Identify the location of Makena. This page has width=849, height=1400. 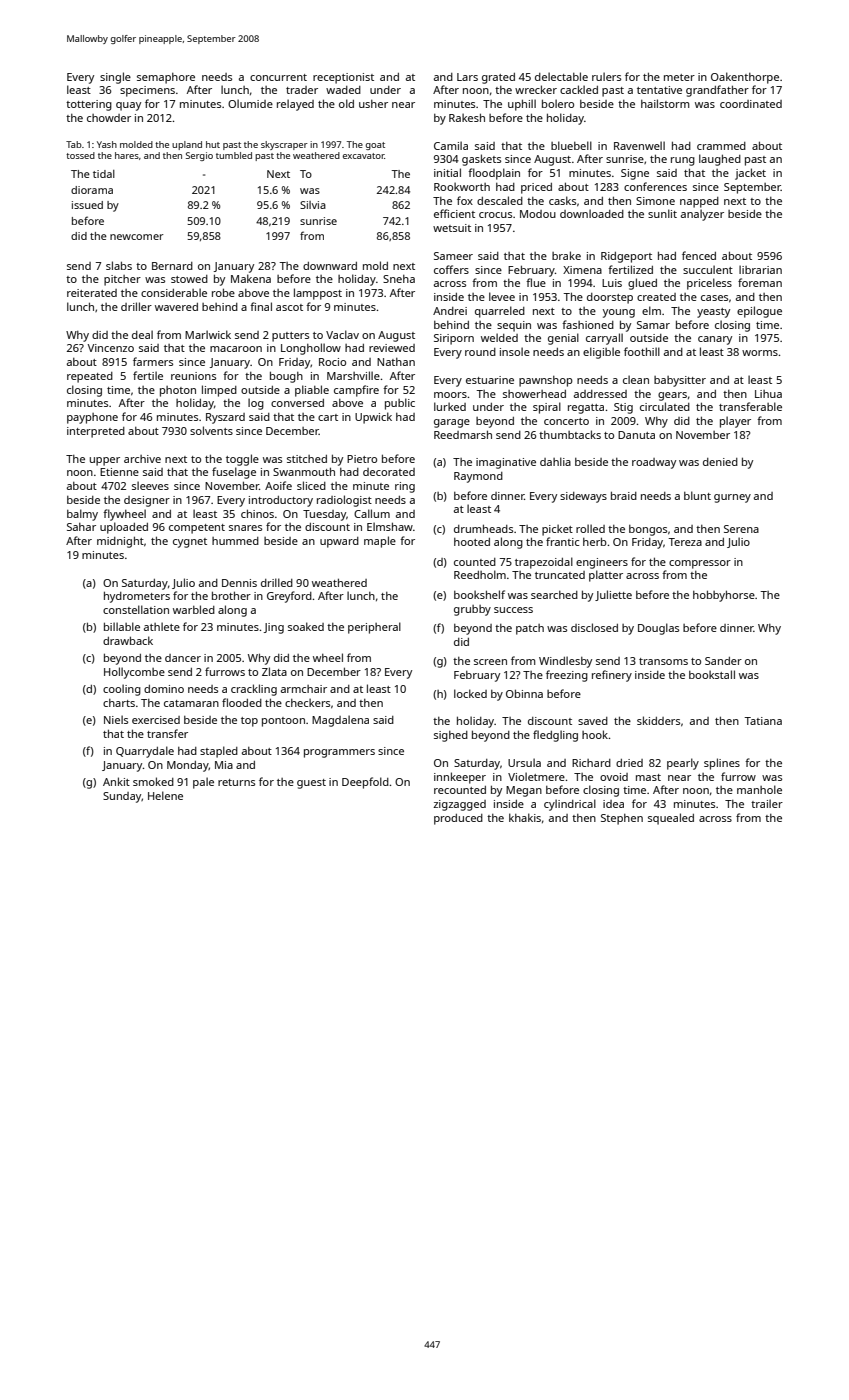
(251, 278).
